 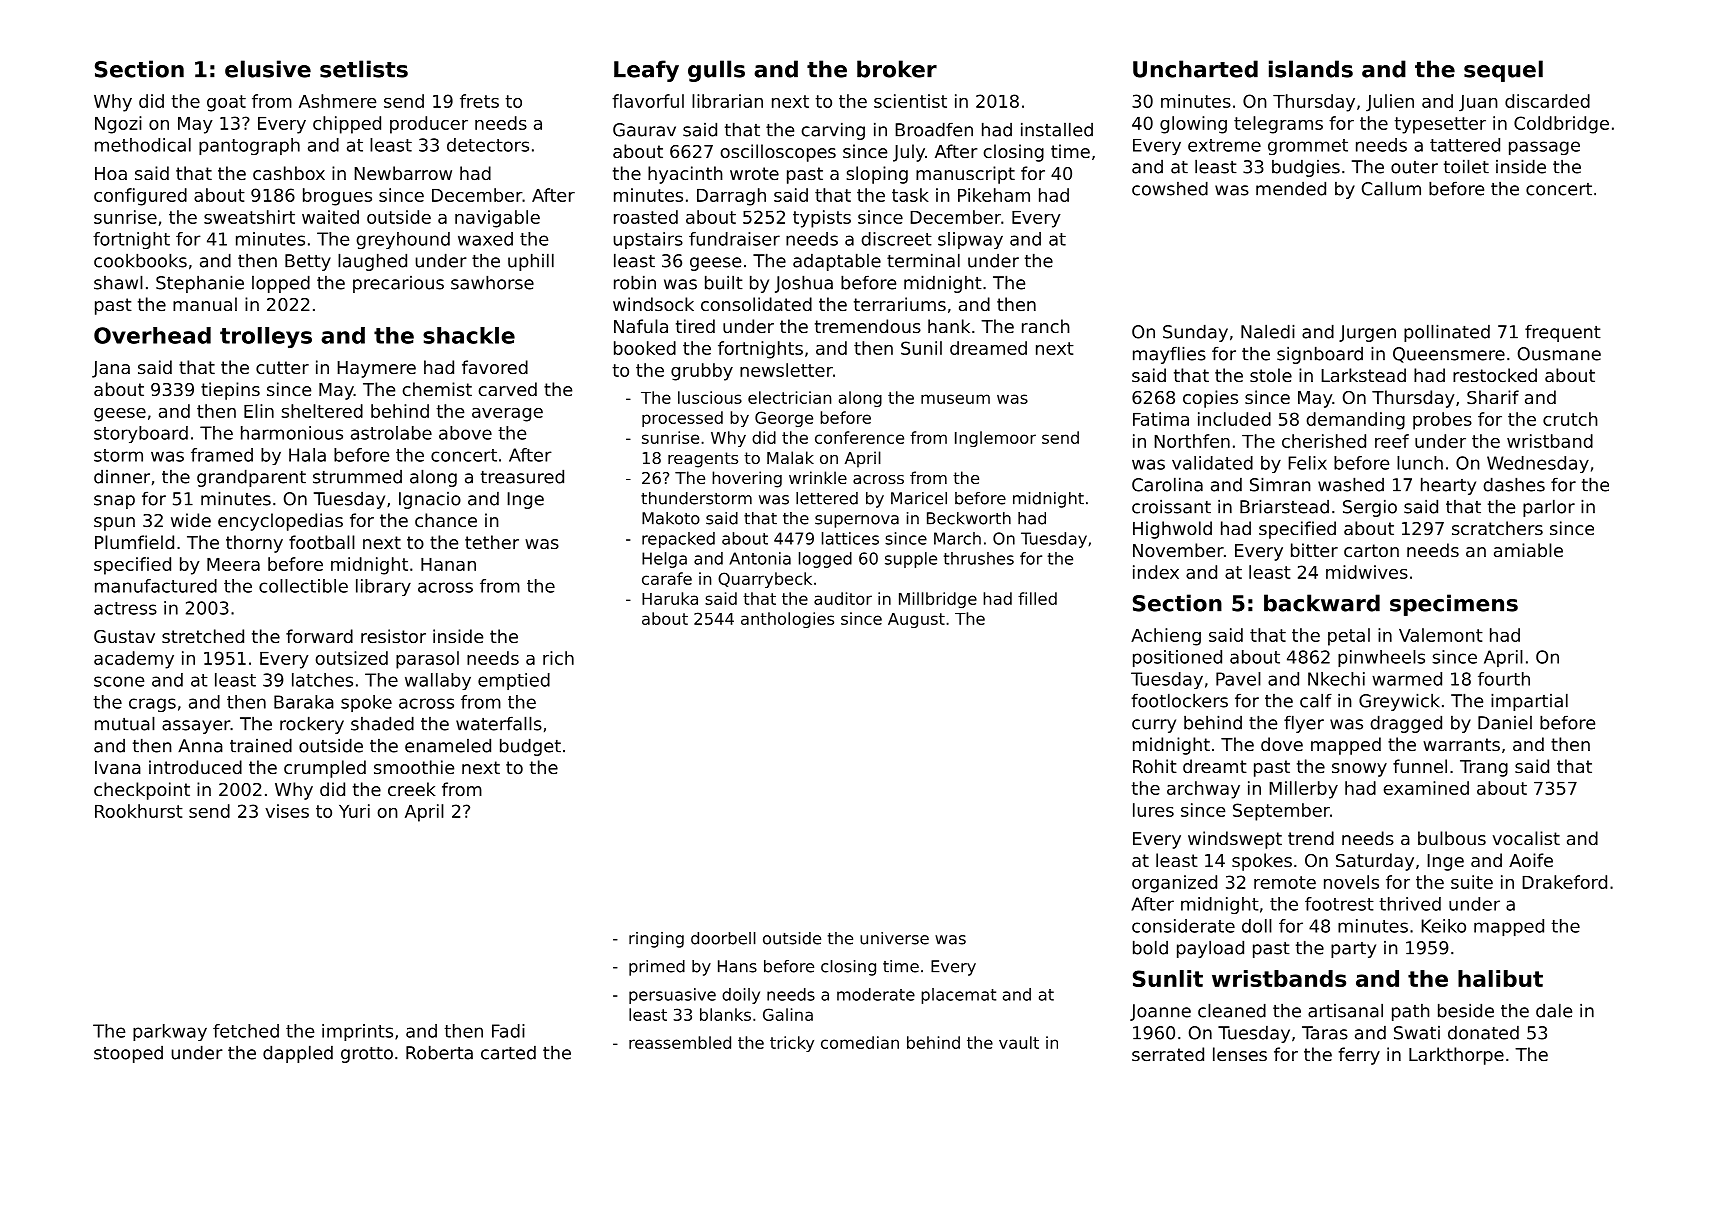 What do you see at coordinates (354, 811) in the image?
I see `Yuri` at bounding box center [354, 811].
